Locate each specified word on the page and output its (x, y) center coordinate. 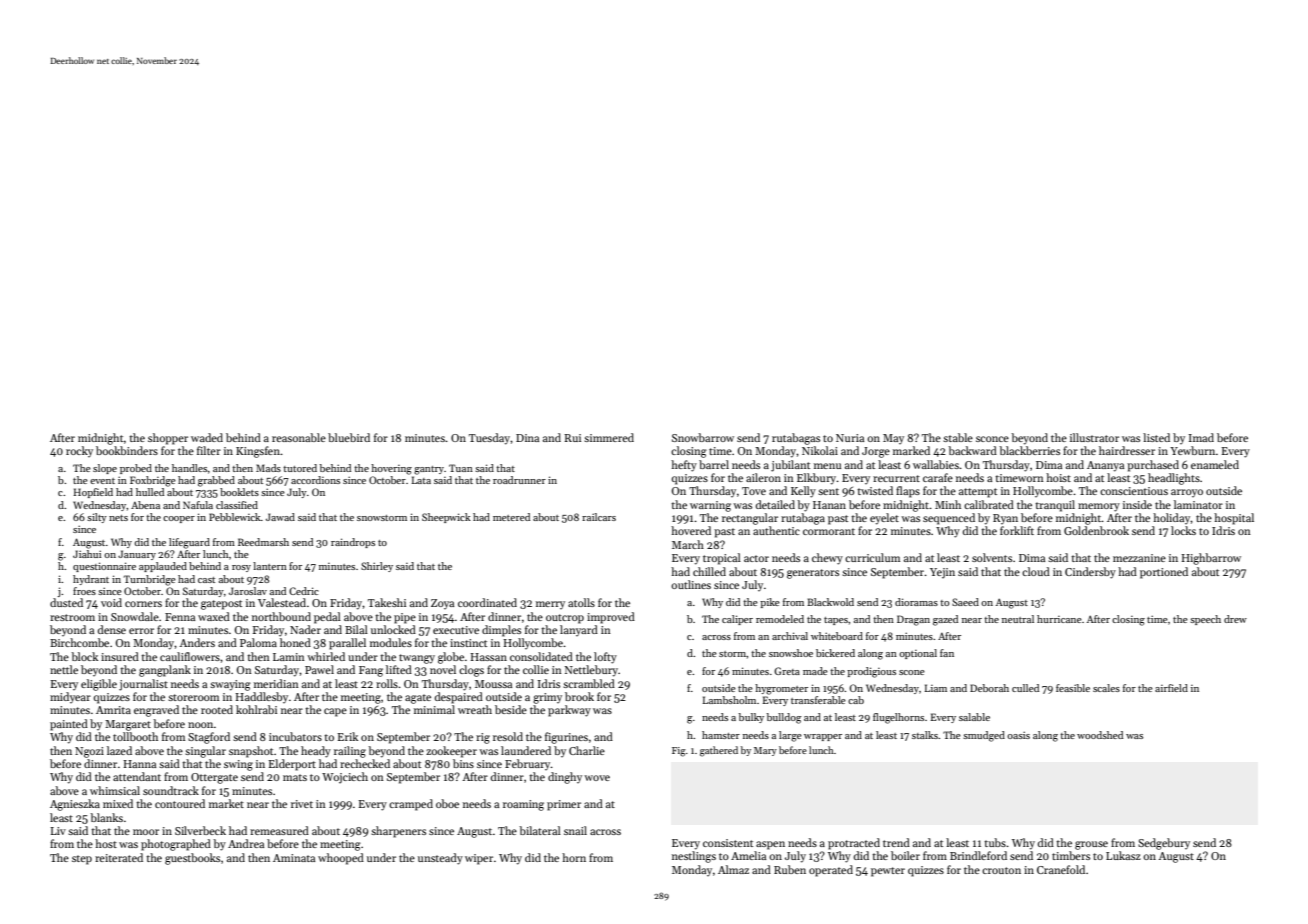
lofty (605, 658)
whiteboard (837, 636)
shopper (168, 439)
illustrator (1094, 437)
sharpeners (398, 832)
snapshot (251, 752)
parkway (569, 711)
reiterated (119, 857)
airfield (1171, 688)
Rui (572, 438)
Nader (305, 629)
